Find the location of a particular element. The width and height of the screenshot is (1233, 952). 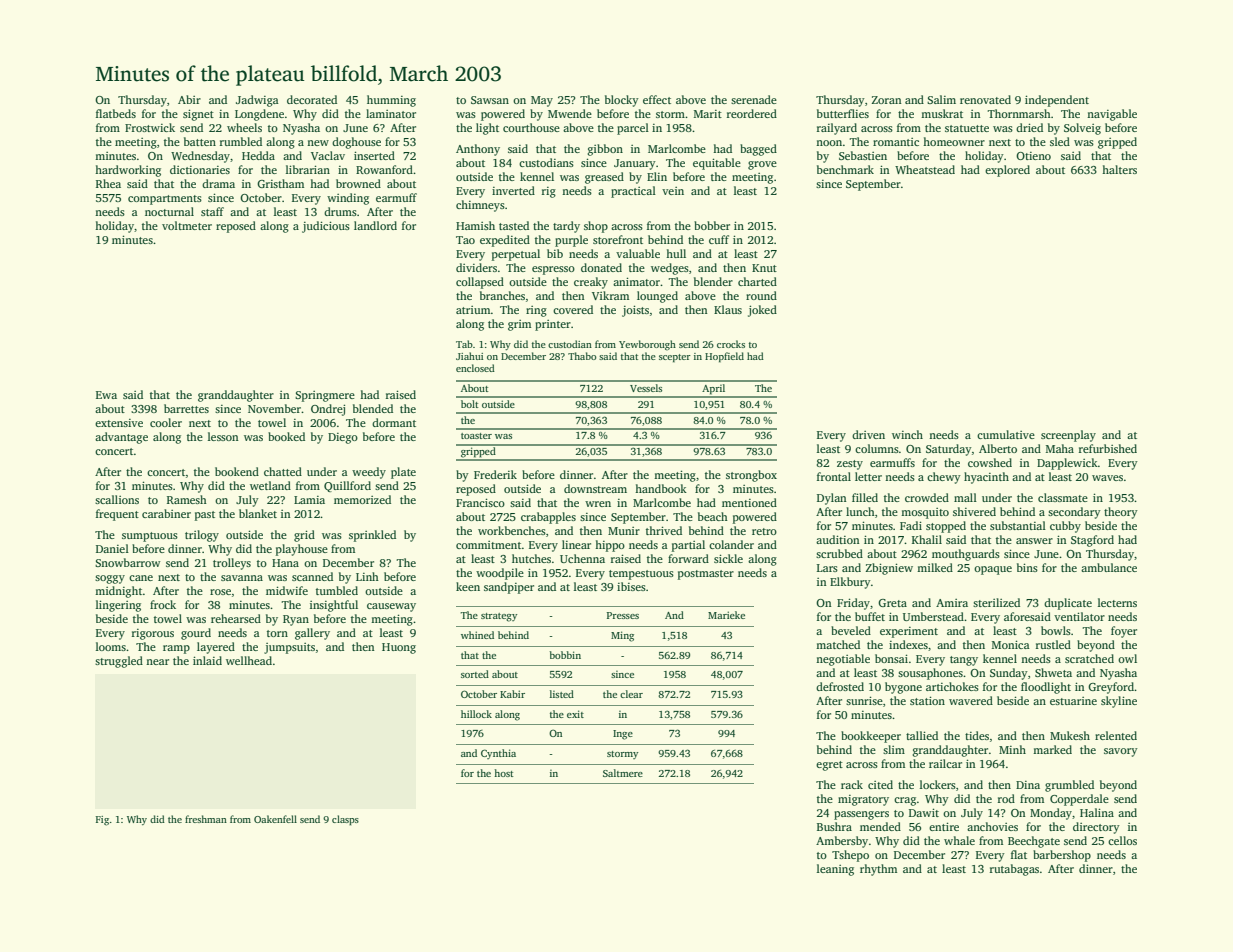

screenplay is located at coordinates (1068, 436).
